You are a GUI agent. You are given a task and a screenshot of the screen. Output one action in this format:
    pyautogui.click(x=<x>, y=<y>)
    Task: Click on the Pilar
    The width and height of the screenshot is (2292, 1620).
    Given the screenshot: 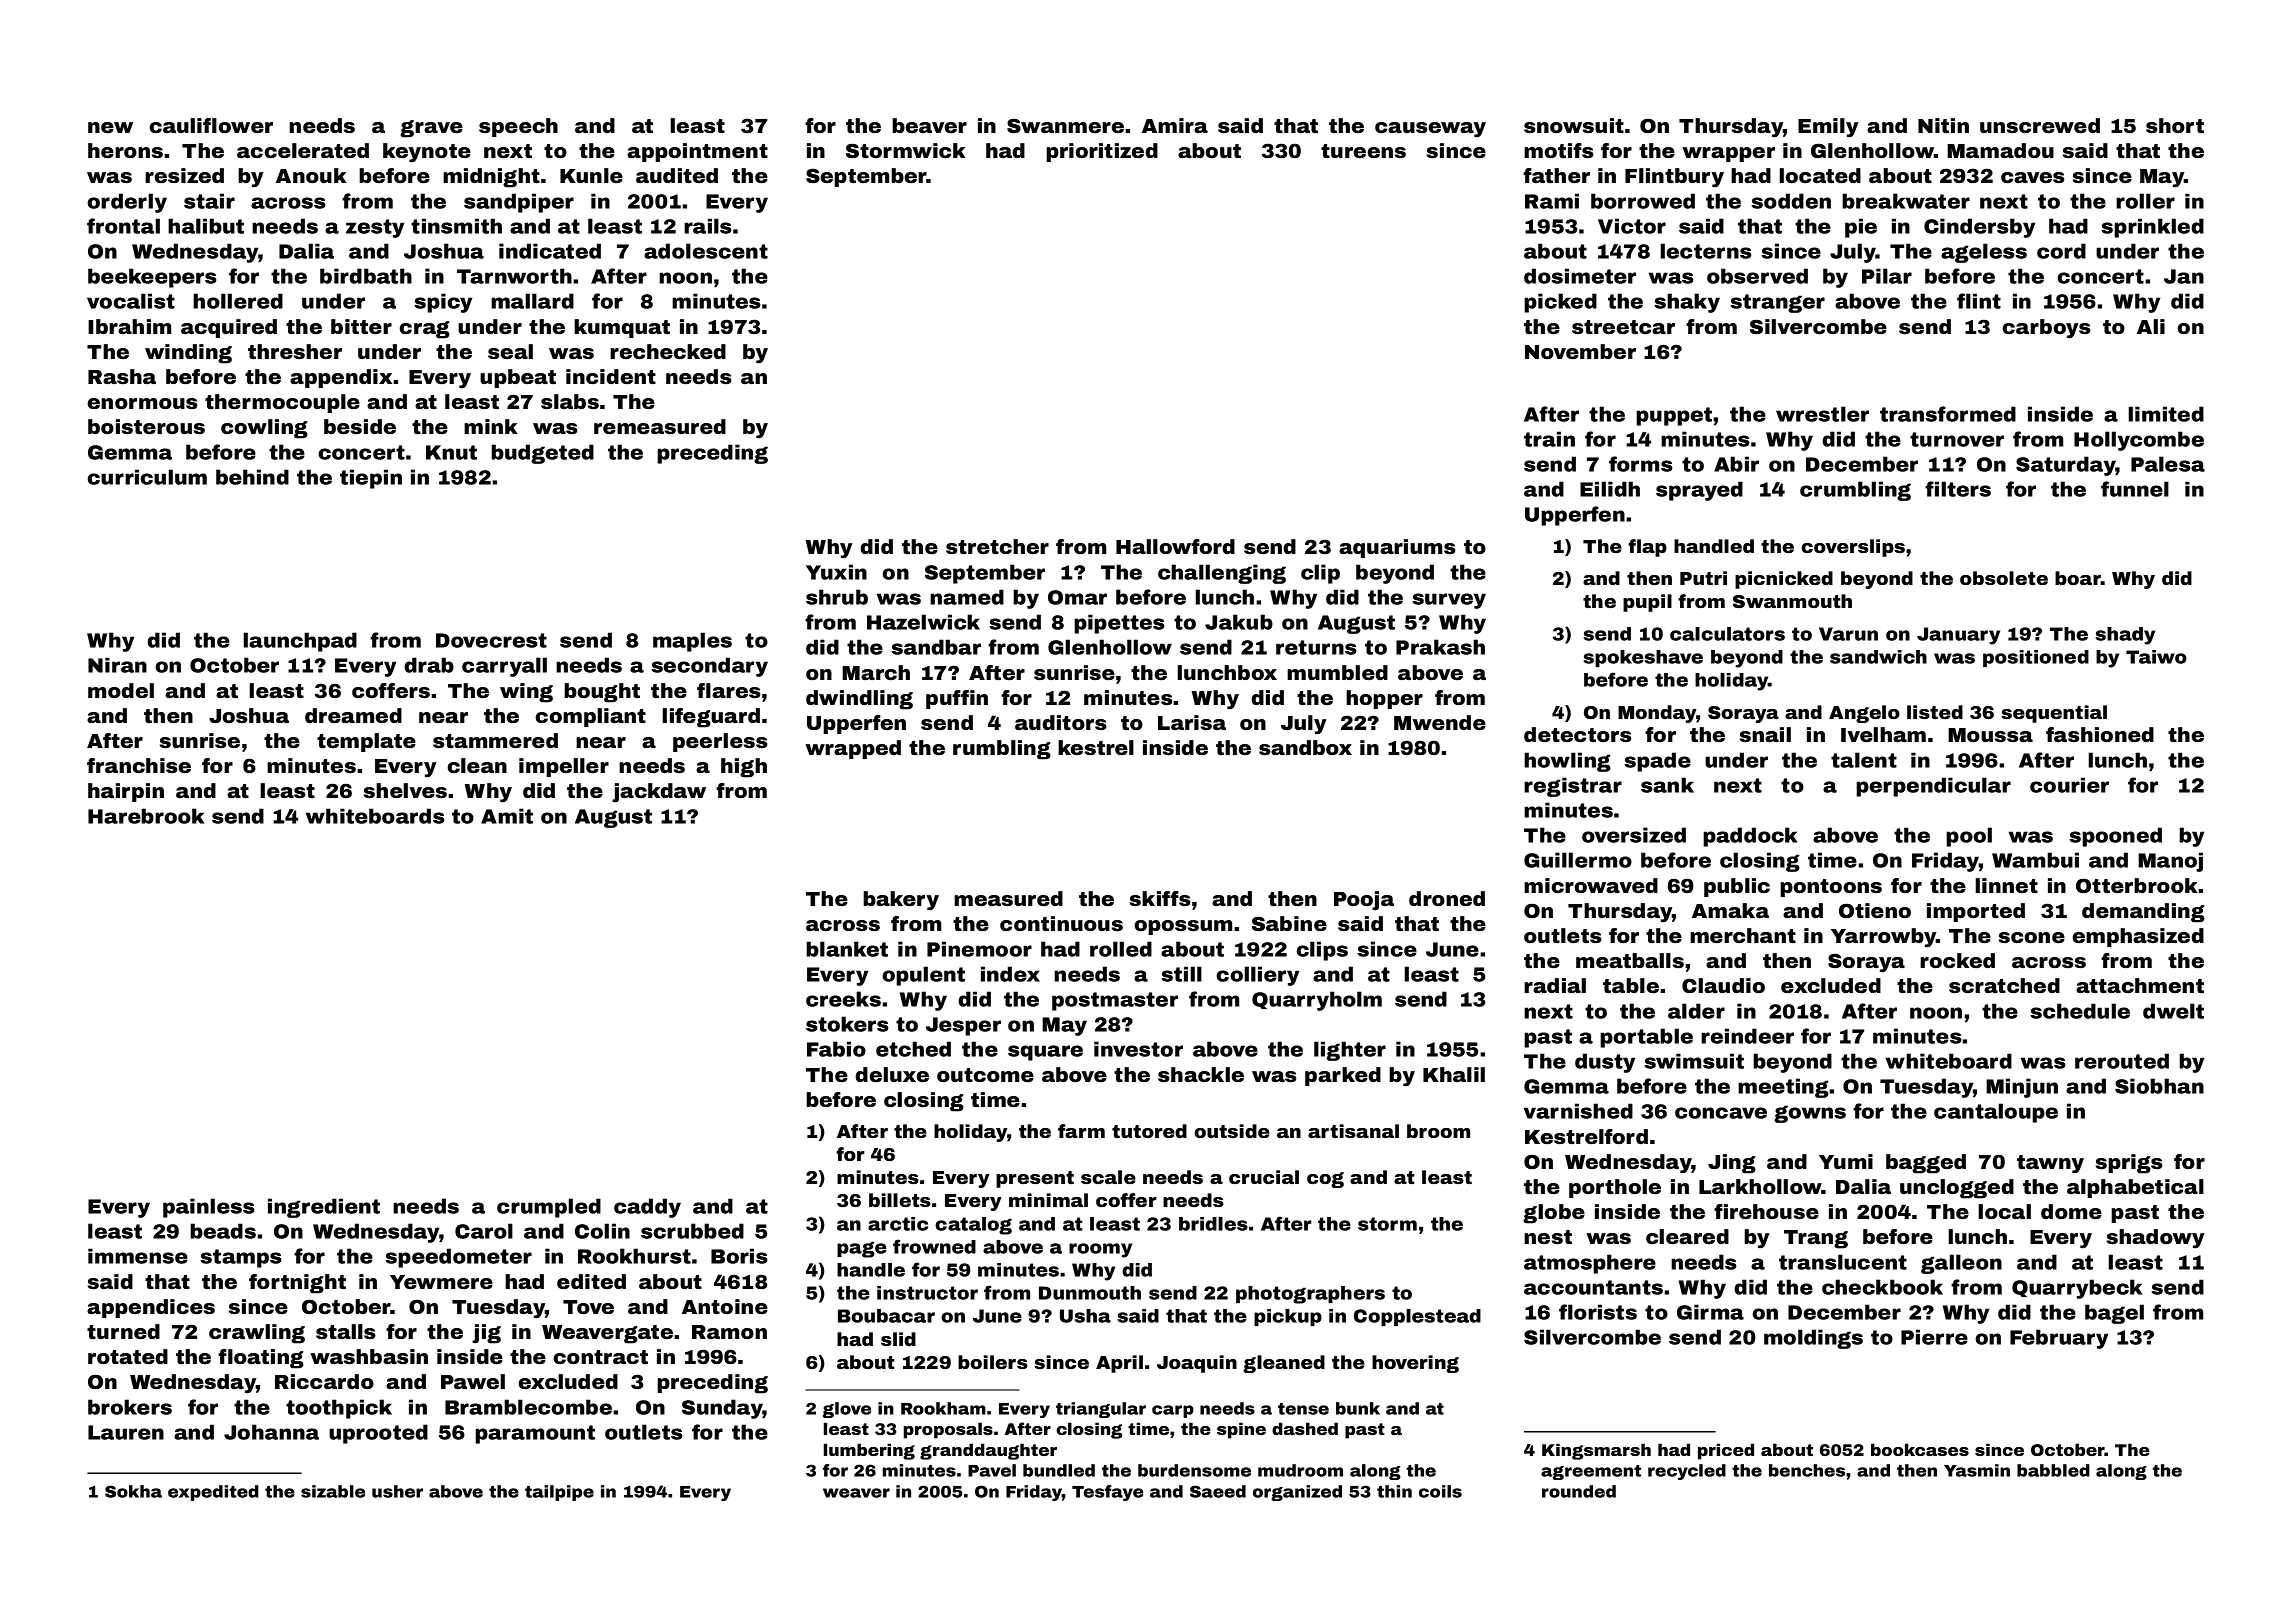 What is the action you would take?
    pyautogui.click(x=1887, y=276)
